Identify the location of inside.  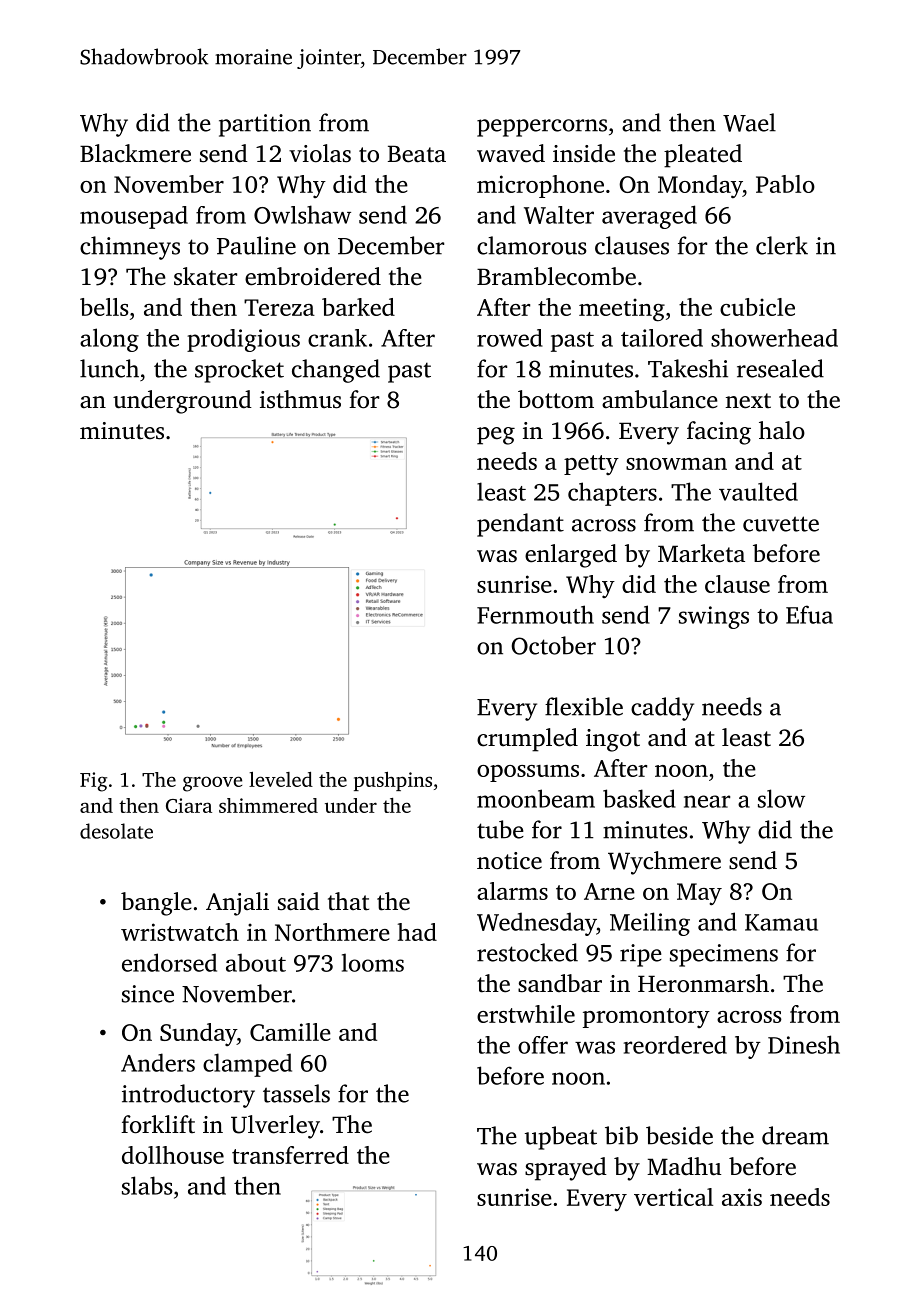
(584, 153).
